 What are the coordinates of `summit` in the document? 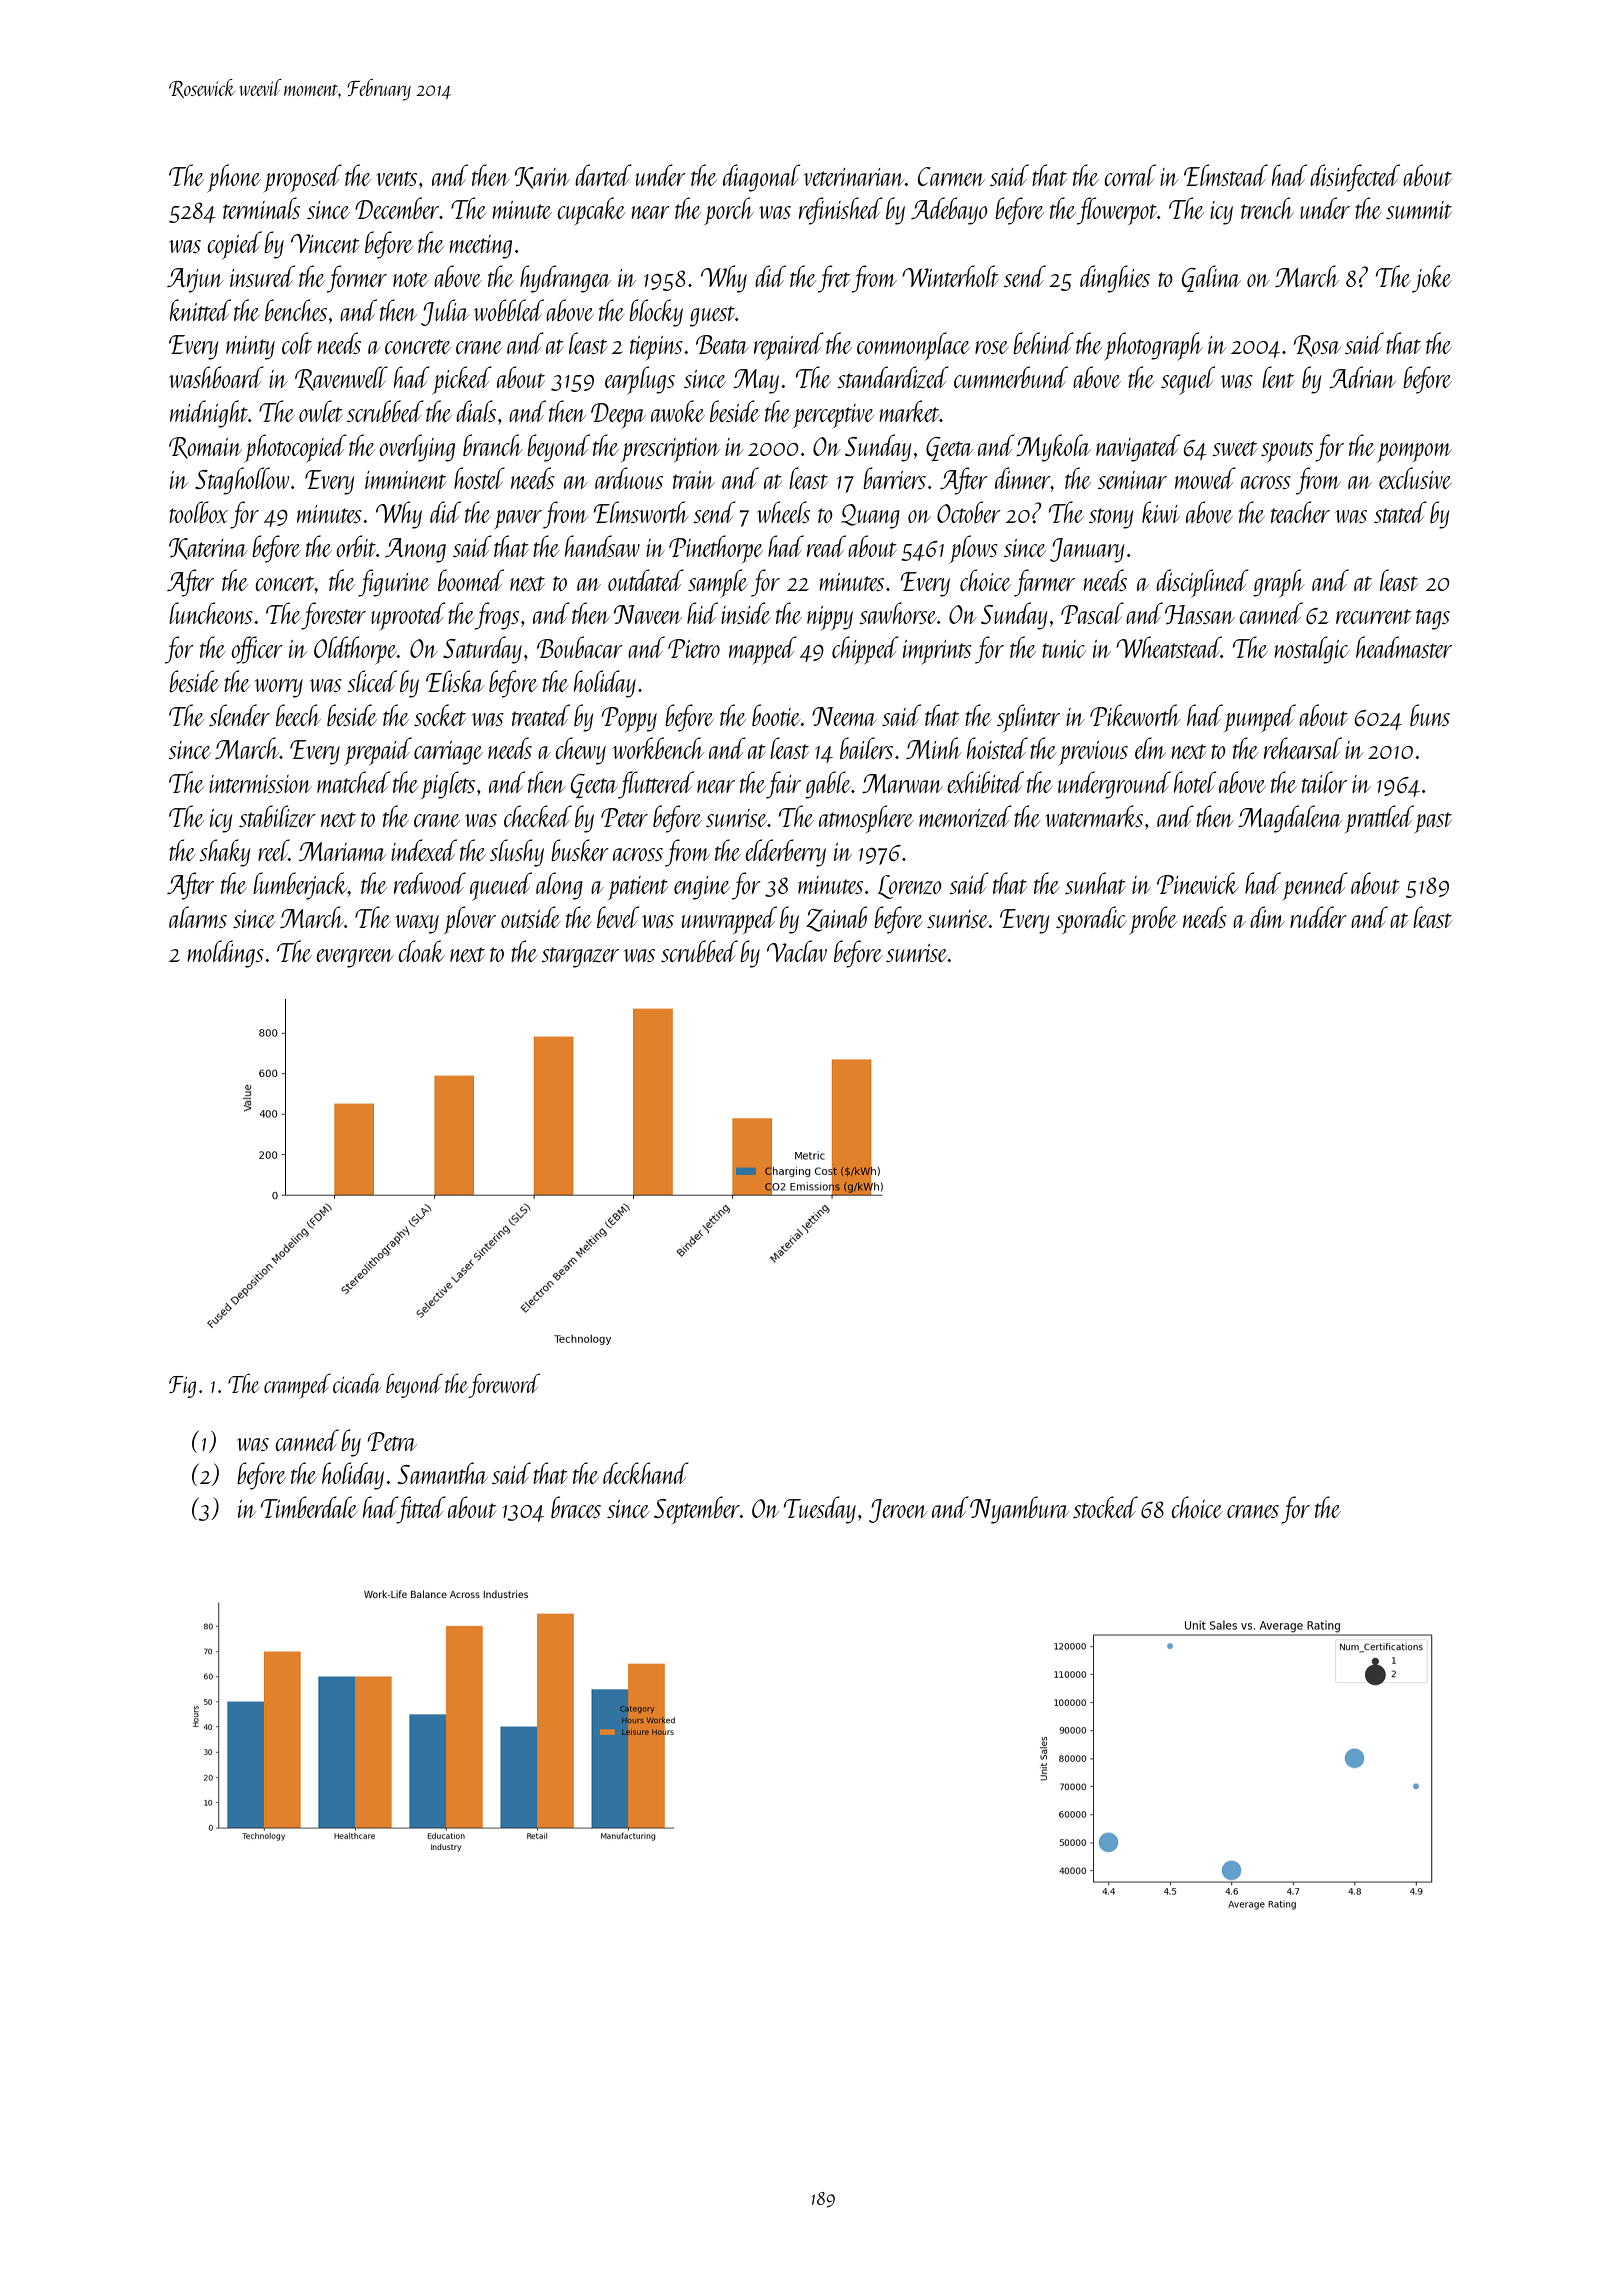 It's located at (1419, 210).
